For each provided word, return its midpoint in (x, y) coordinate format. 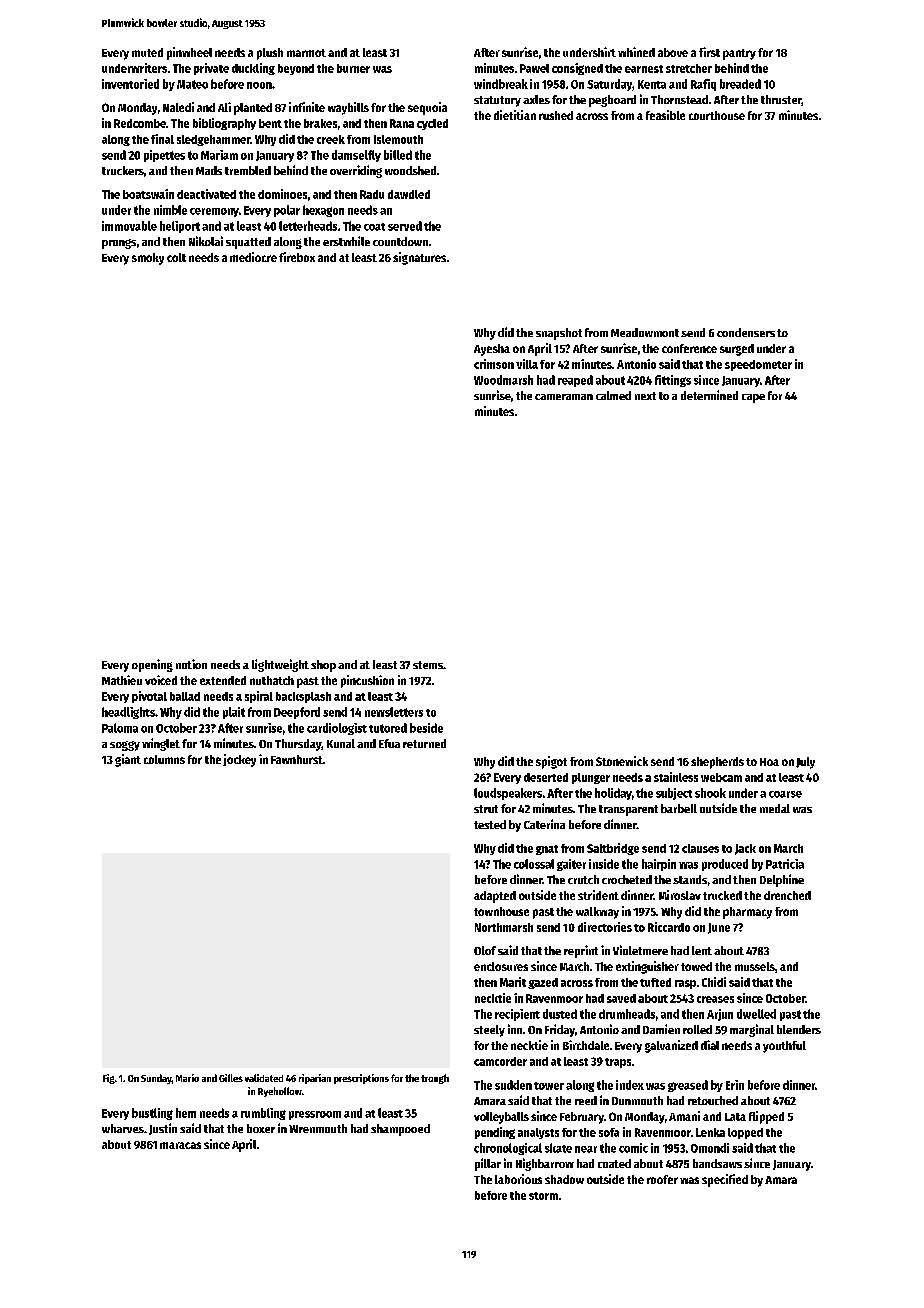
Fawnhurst (297, 759)
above (673, 52)
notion (191, 664)
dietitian (515, 115)
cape (753, 398)
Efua (389, 743)
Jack (745, 849)
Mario (187, 1078)
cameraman (564, 397)
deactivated (206, 194)
